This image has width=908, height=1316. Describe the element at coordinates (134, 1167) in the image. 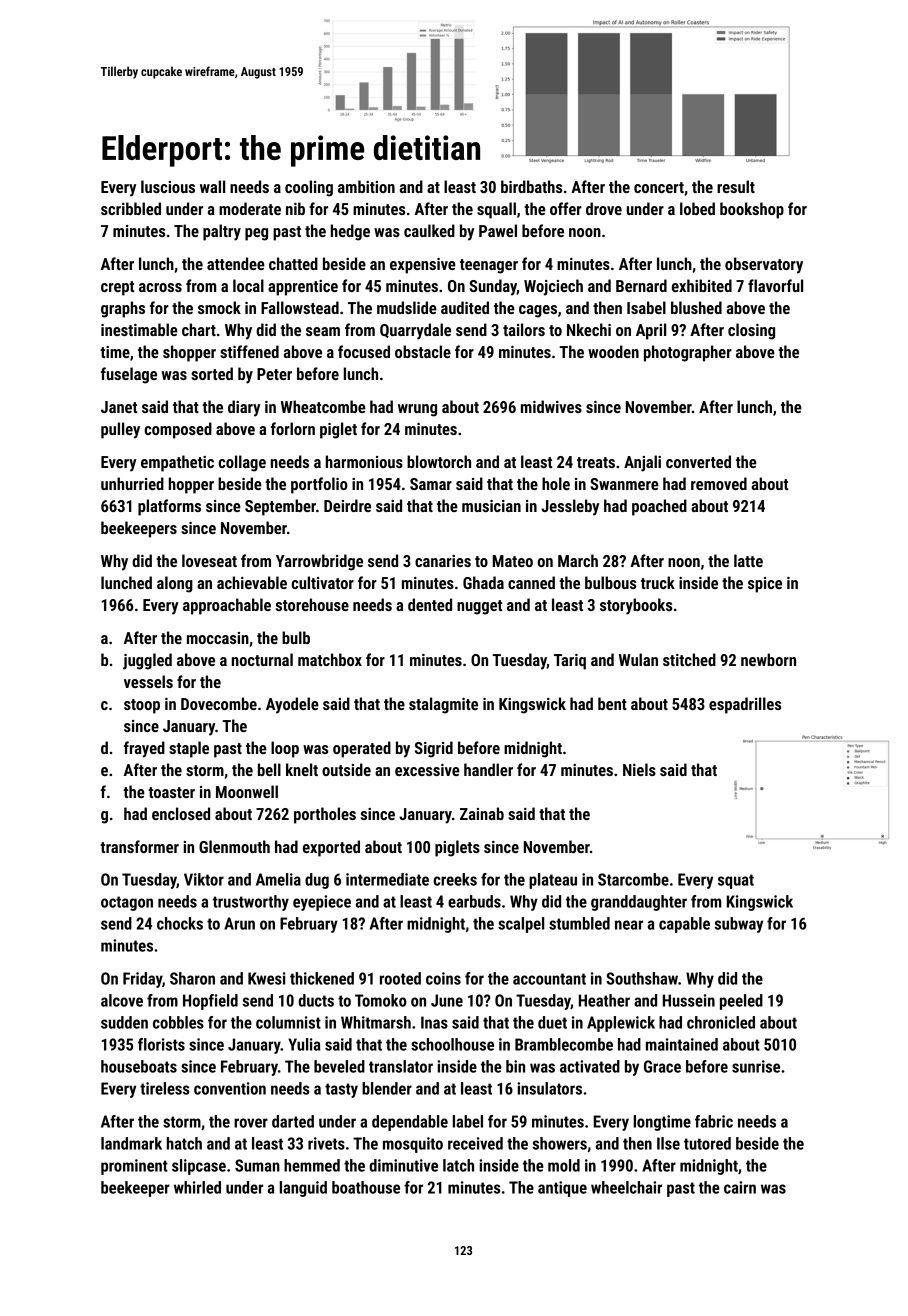

I see `prominent` at that location.
